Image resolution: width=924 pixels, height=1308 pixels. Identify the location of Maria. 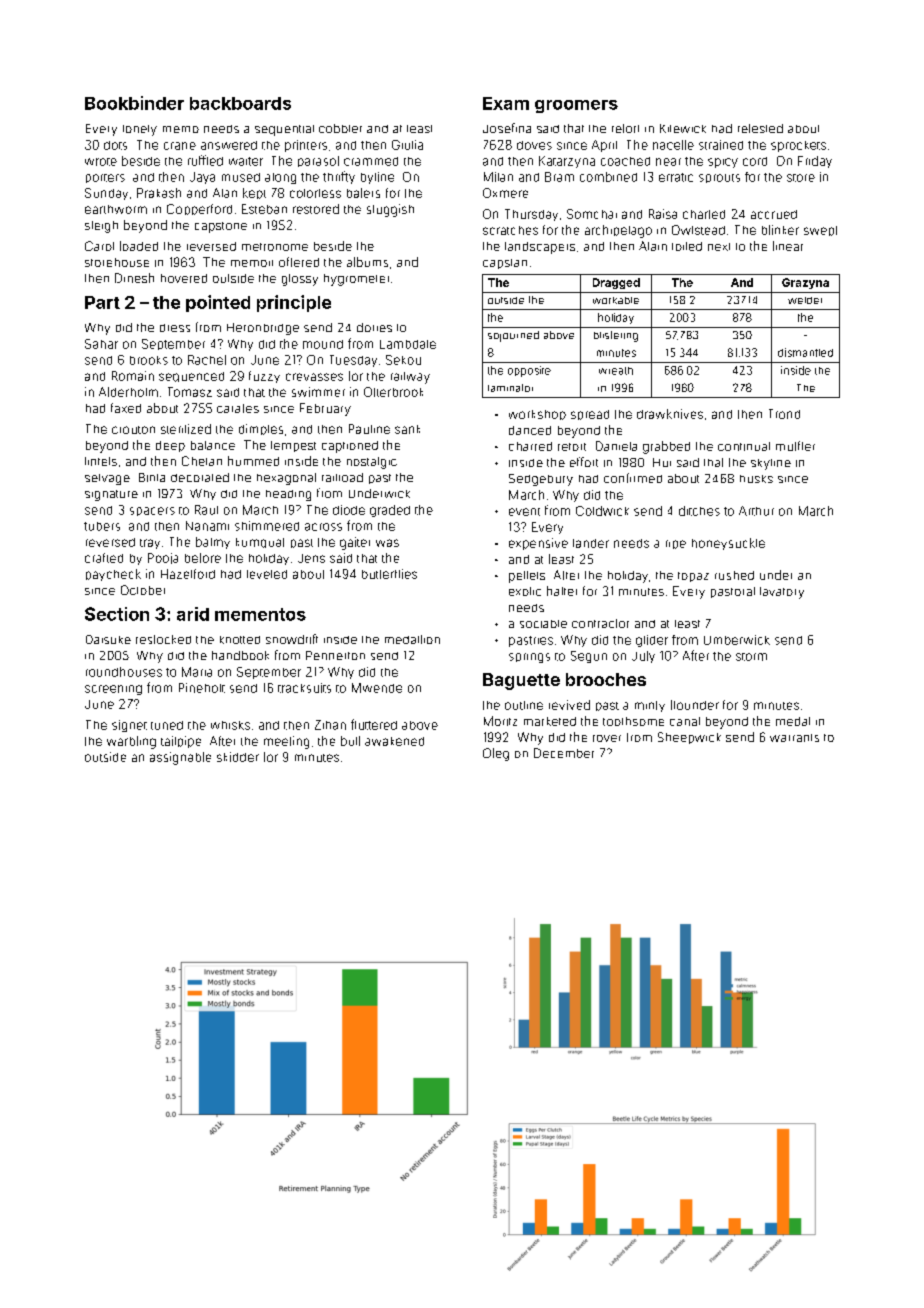
(197, 672).
